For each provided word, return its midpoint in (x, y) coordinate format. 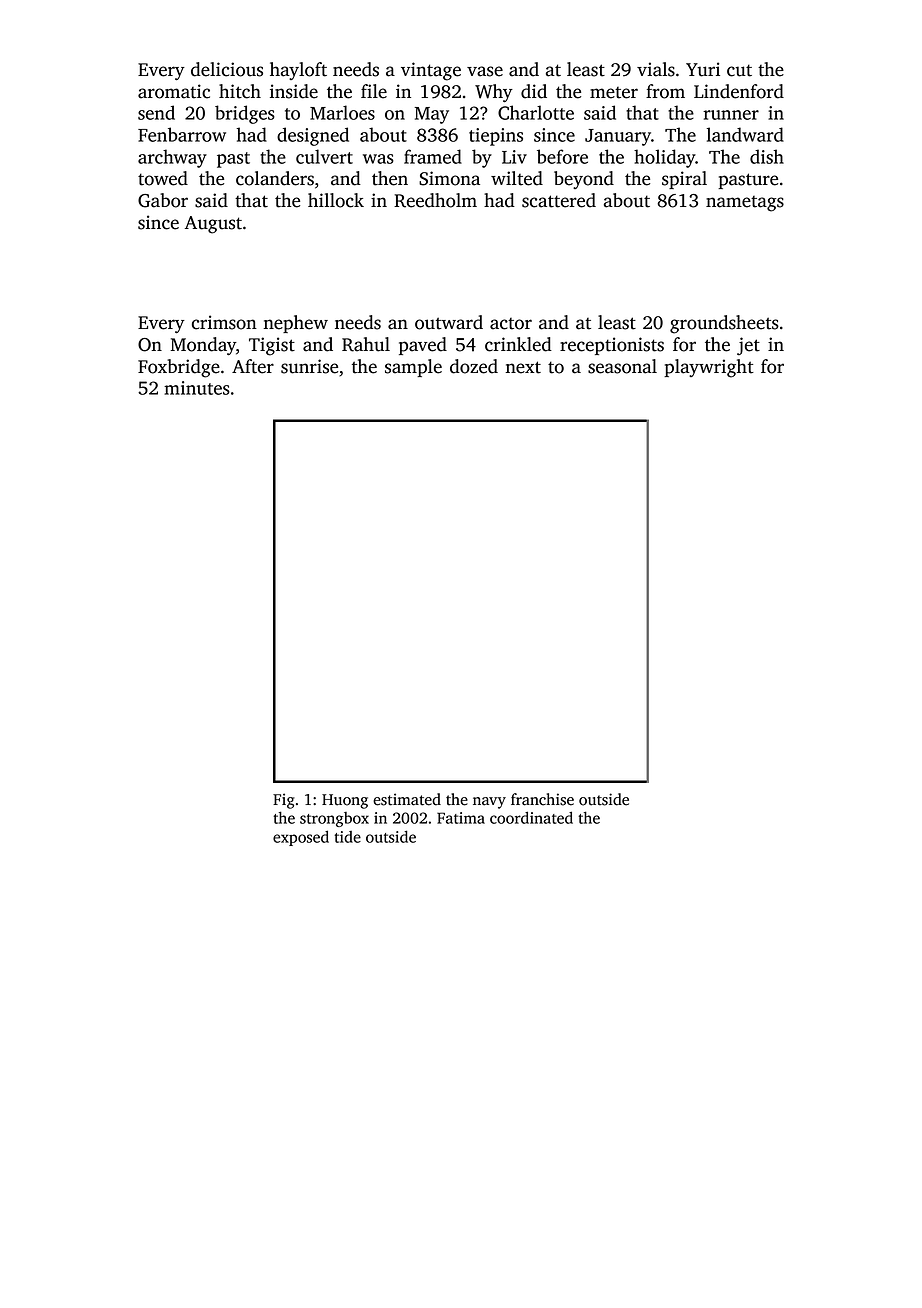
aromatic (174, 91)
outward (449, 322)
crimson (224, 322)
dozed (474, 366)
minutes (197, 388)
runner (731, 115)
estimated (407, 799)
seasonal (622, 366)
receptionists (612, 346)
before (562, 156)
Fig (284, 801)
